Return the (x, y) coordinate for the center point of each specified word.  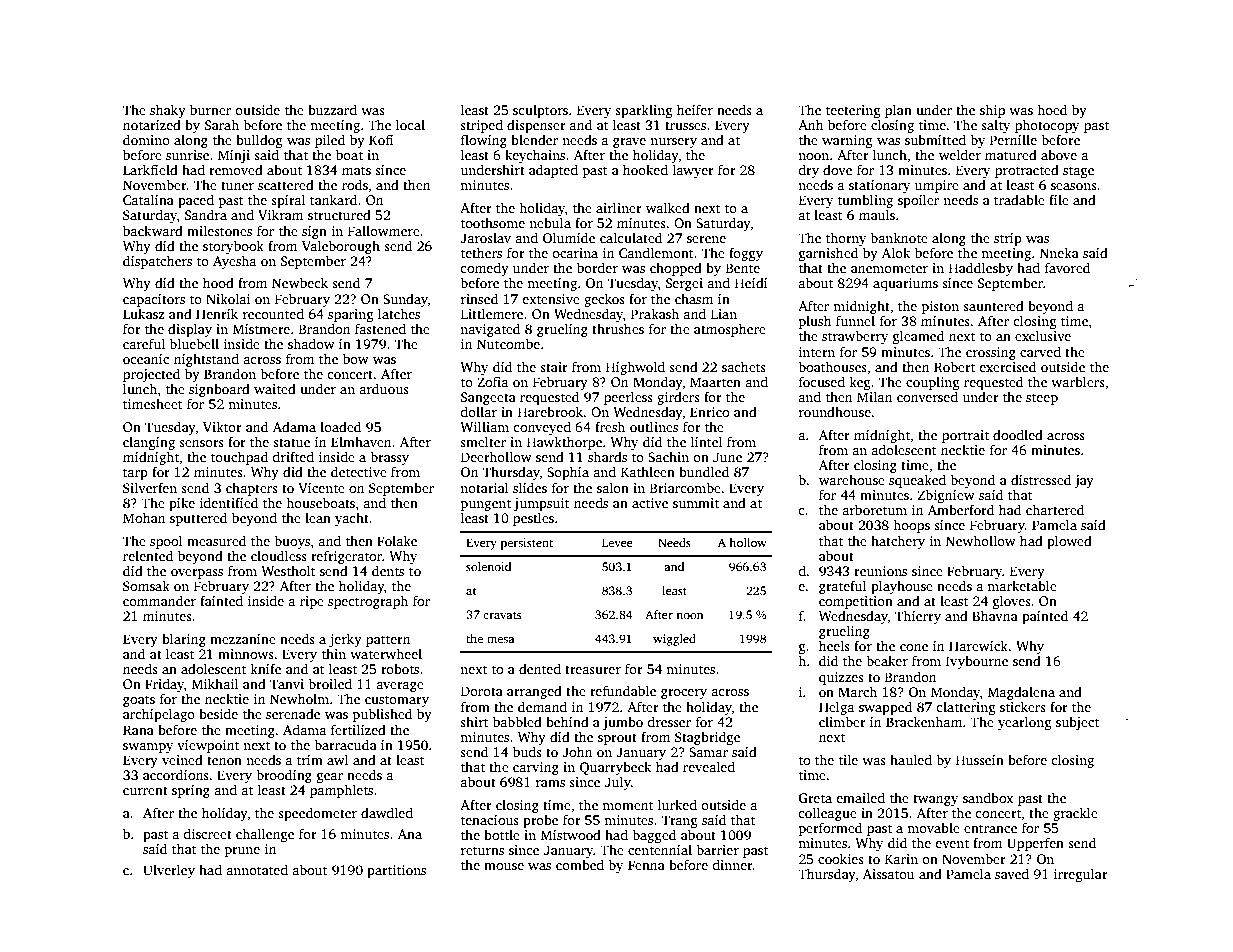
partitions (396, 871)
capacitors (154, 300)
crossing (991, 353)
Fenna (646, 865)
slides (530, 487)
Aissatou (888, 874)
